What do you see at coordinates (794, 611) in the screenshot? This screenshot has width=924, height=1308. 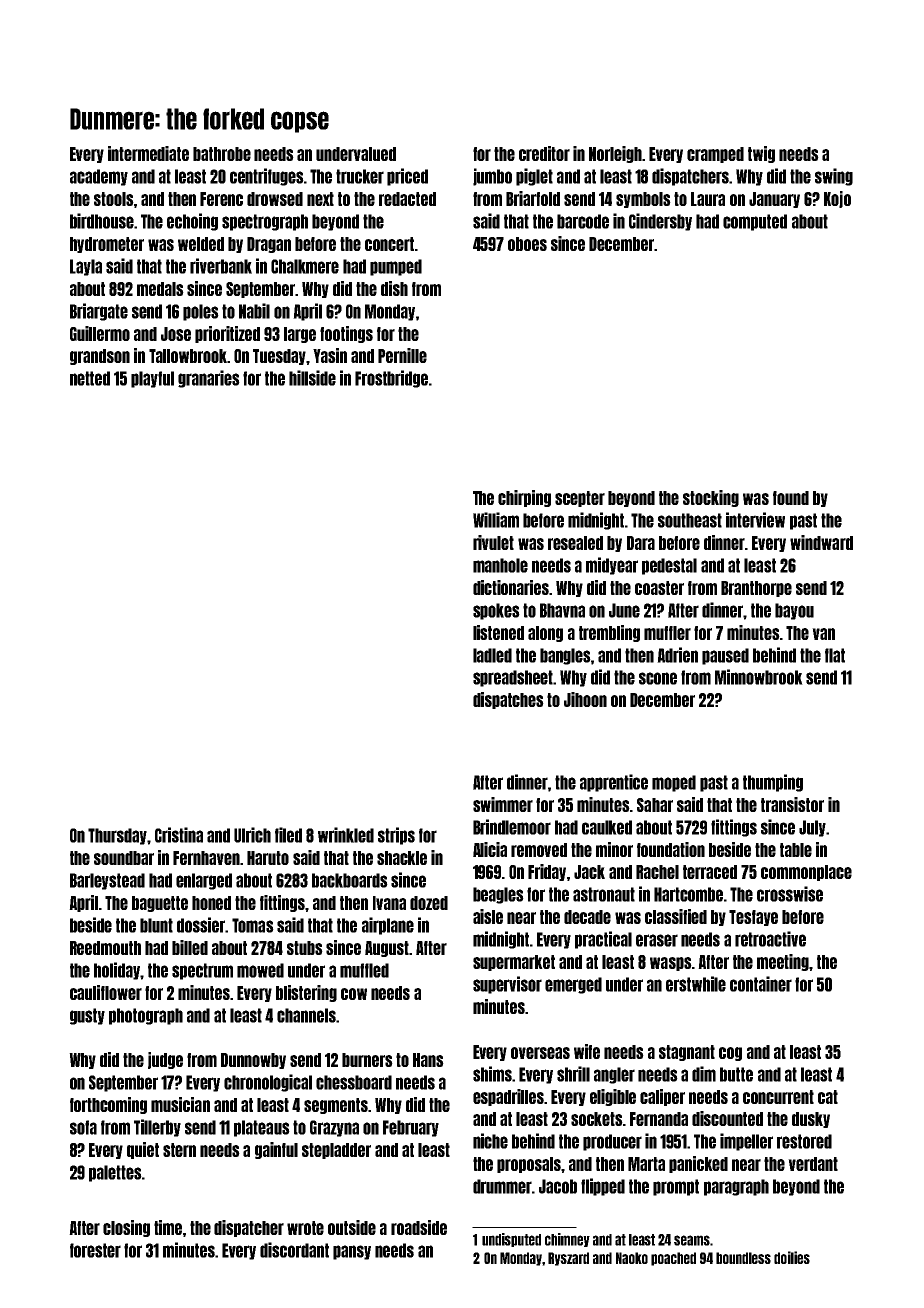 I see `bayou` at bounding box center [794, 611].
